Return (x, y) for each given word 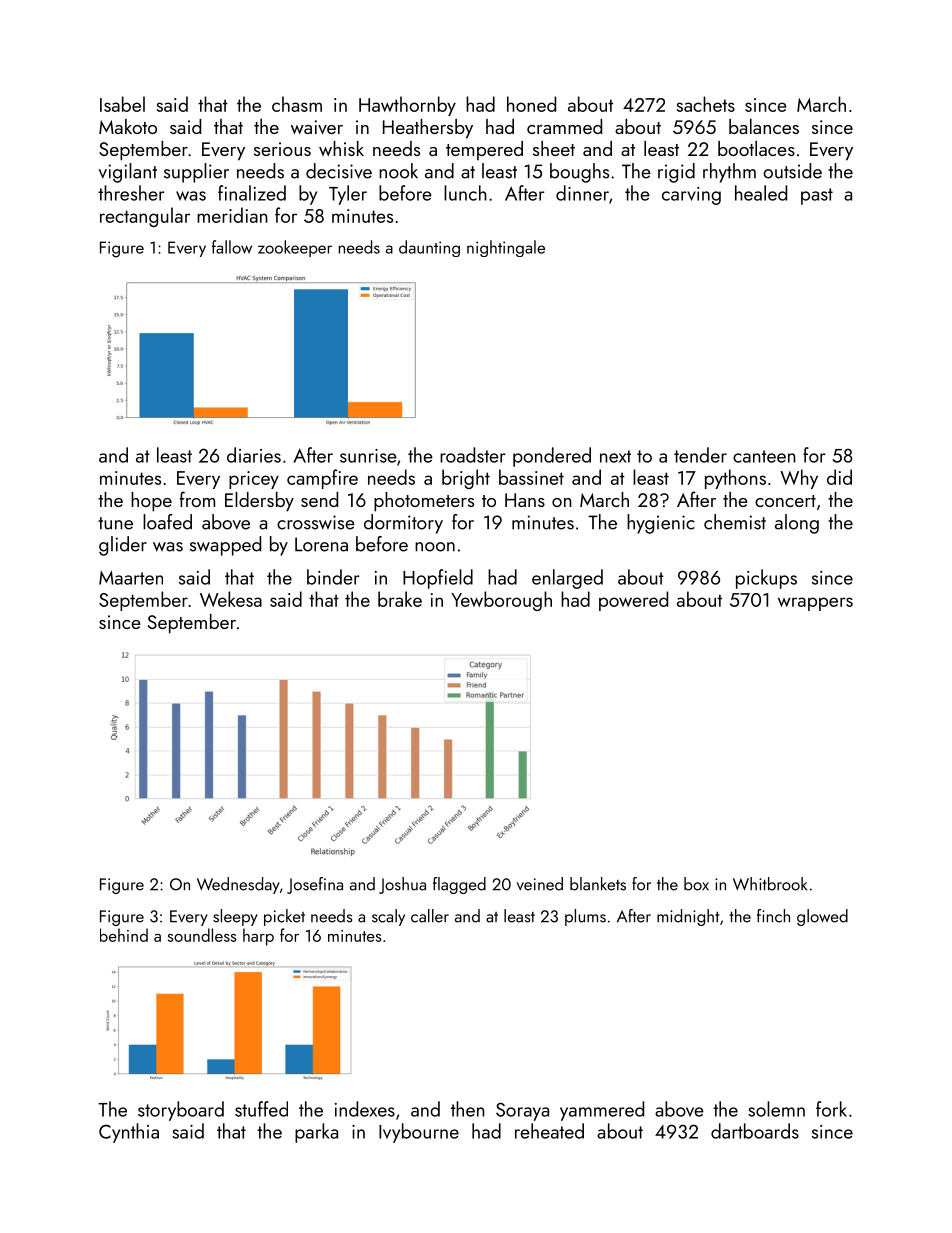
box (696, 884)
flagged (459, 885)
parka (316, 1133)
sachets (705, 104)
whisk (341, 148)
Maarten (131, 578)
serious (282, 149)
